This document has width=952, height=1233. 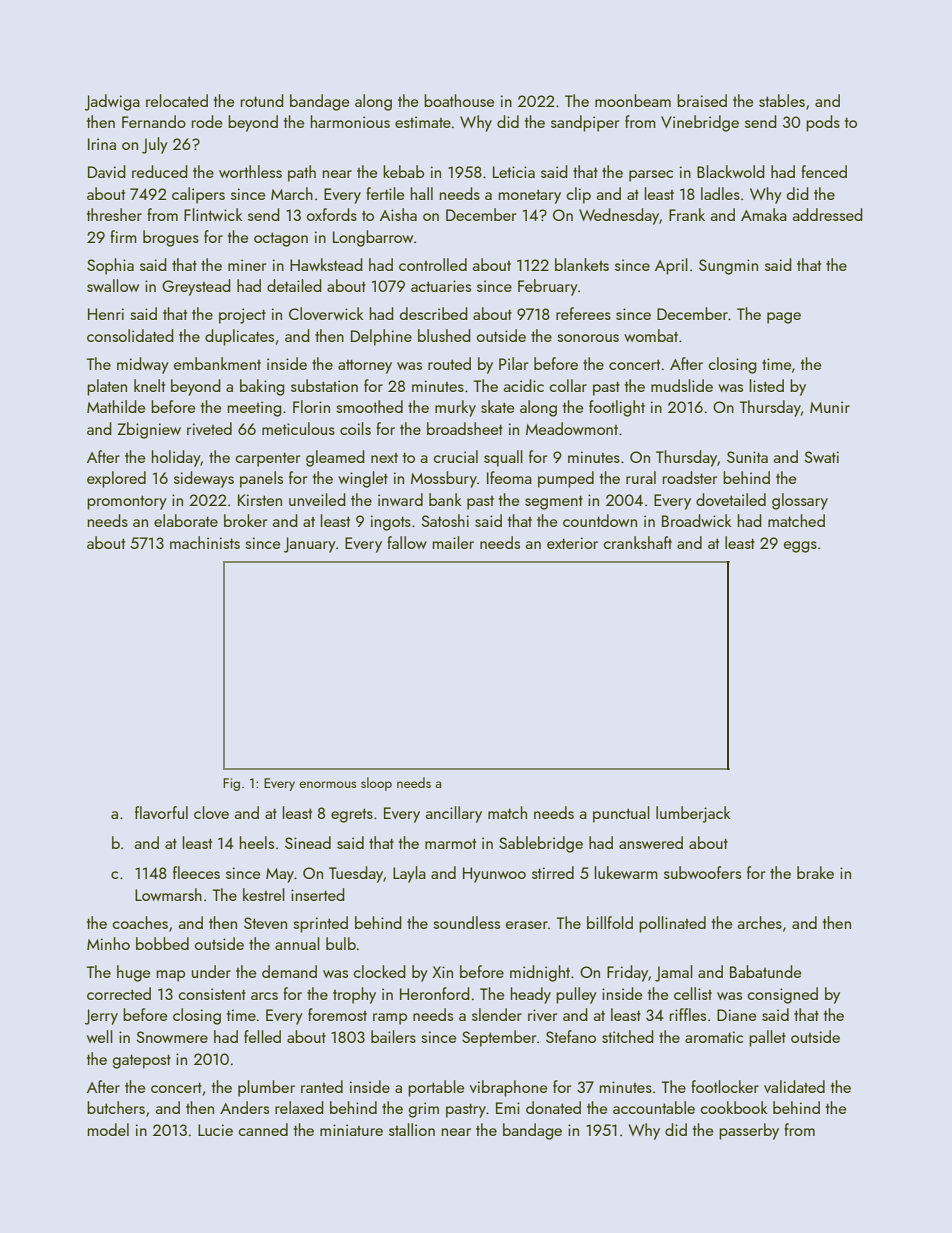 I want to click on pods, so click(x=823, y=123).
